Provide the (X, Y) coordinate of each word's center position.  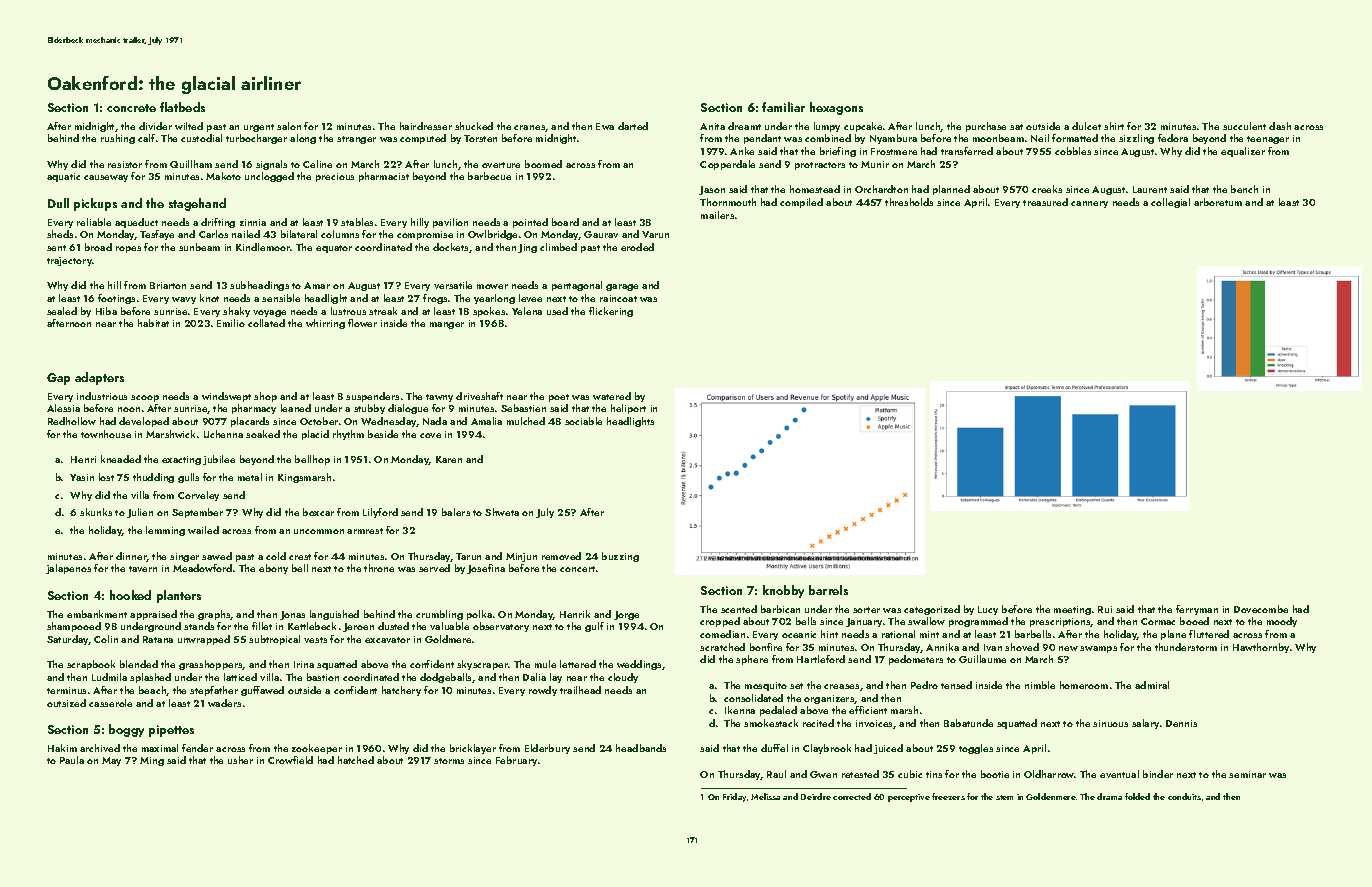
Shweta (502, 512)
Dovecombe (1261, 609)
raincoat (618, 298)
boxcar (318, 512)
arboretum (1218, 202)
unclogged (269, 177)
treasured (1045, 202)
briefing (838, 152)
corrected (852, 796)
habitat (153, 323)
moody (1282, 622)
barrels (828, 590)
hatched (356, 760)
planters (179, 596)
